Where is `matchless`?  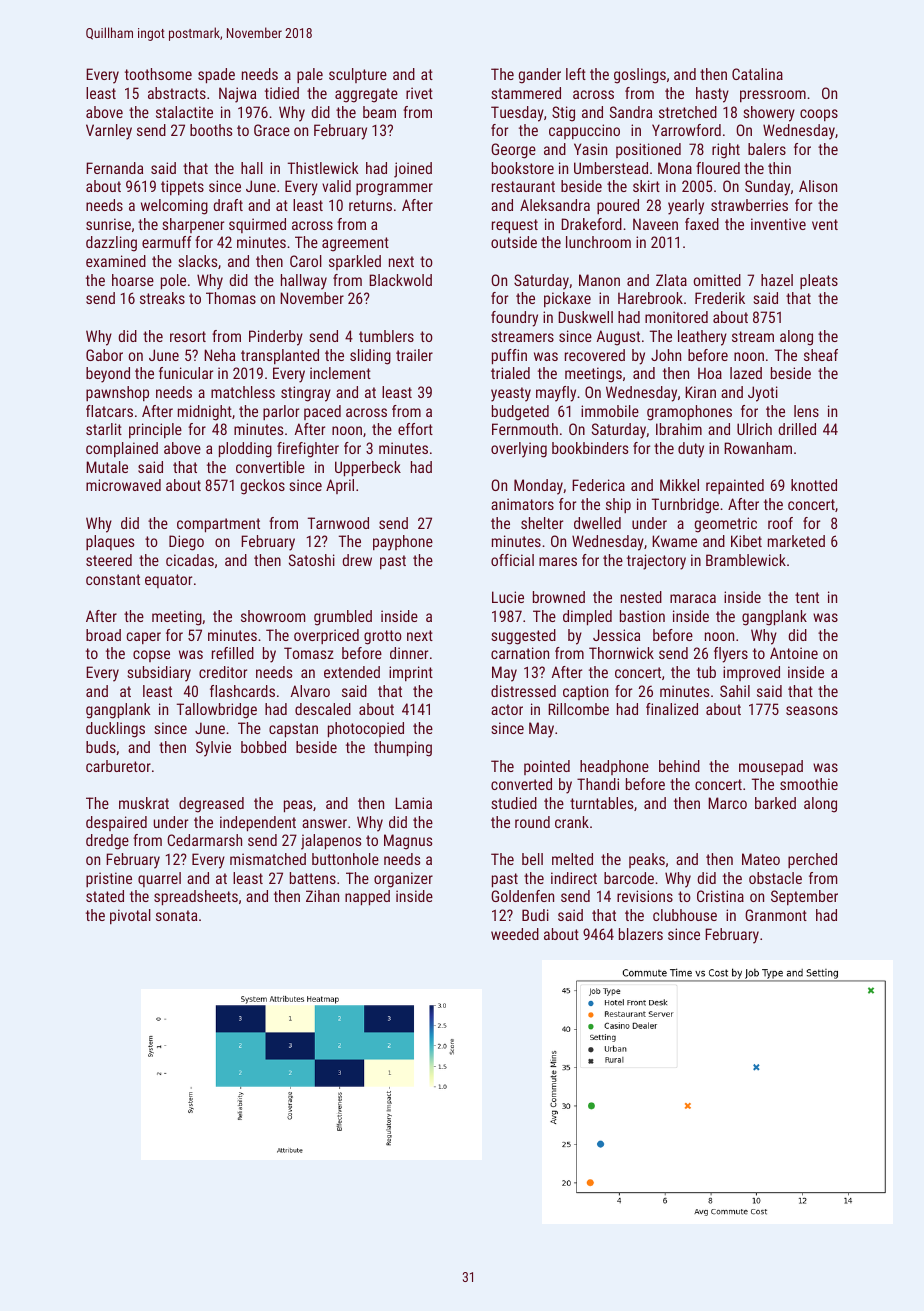
matchless is located at coordinates (243, 392).
